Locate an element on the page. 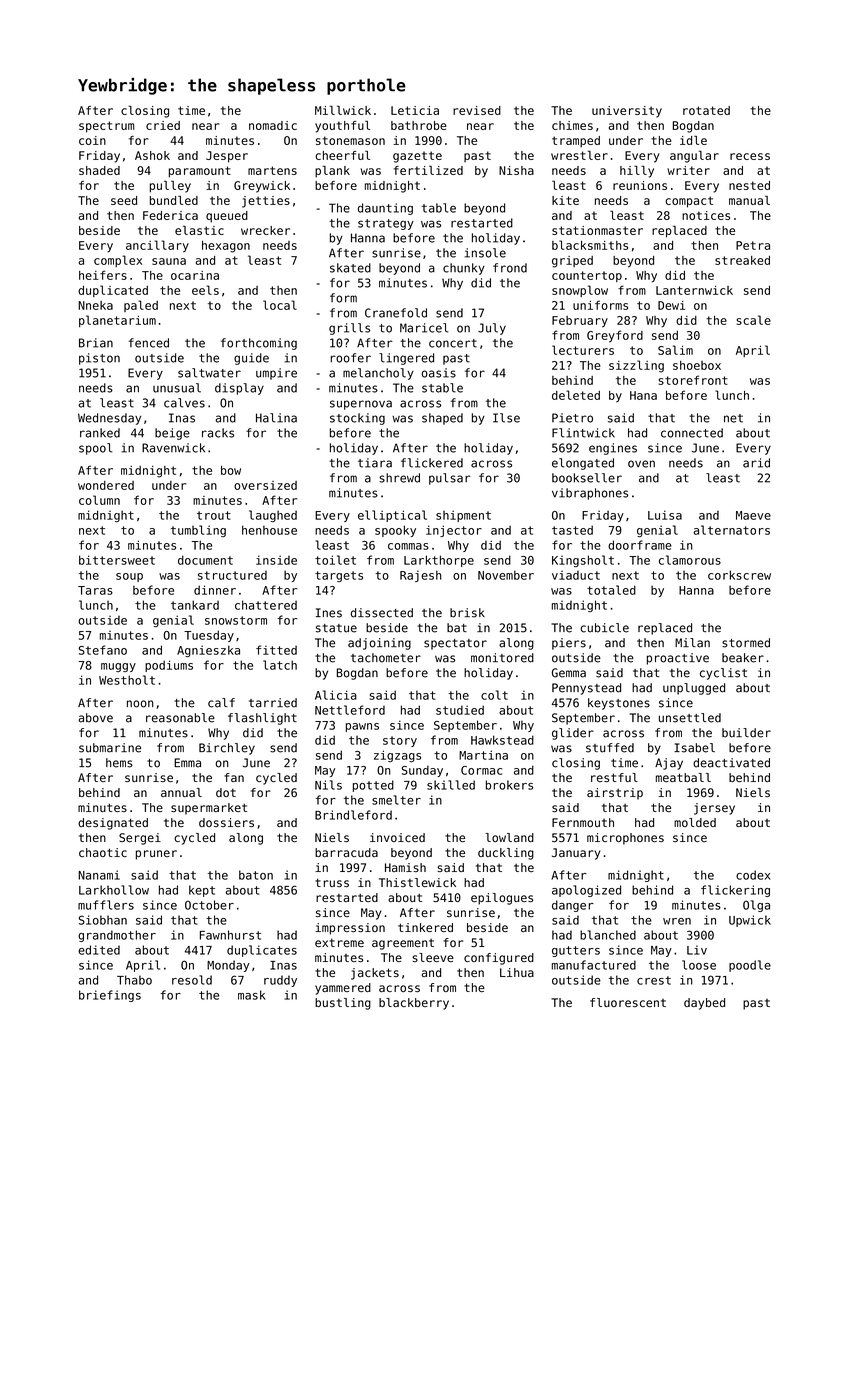 Image resolution: width=849 pixels, height=1400 pixels. scale is located at coordinates (754, 320).
